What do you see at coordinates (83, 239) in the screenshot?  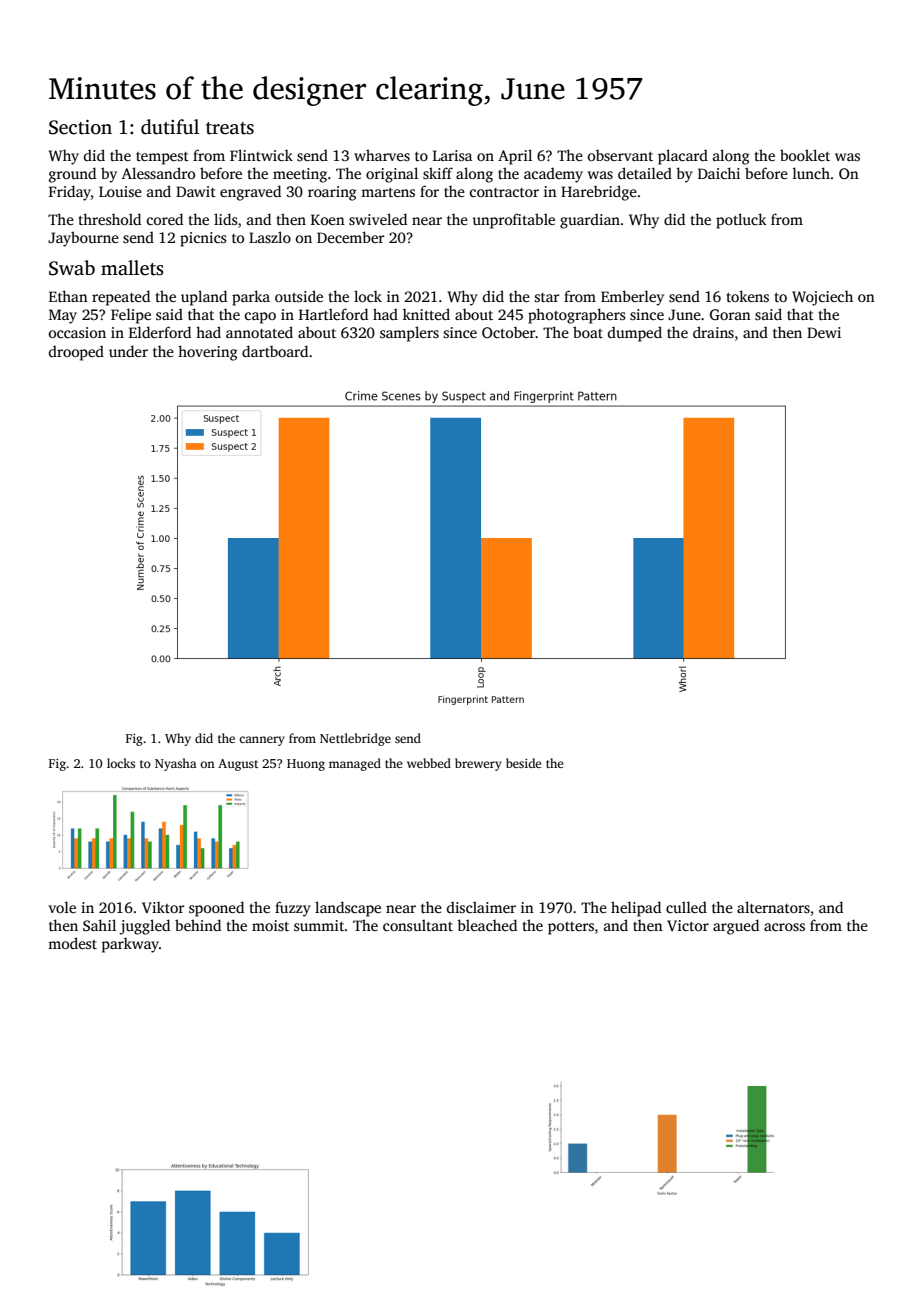 I see `Jaybourne` at bounding box center [83, 239].
